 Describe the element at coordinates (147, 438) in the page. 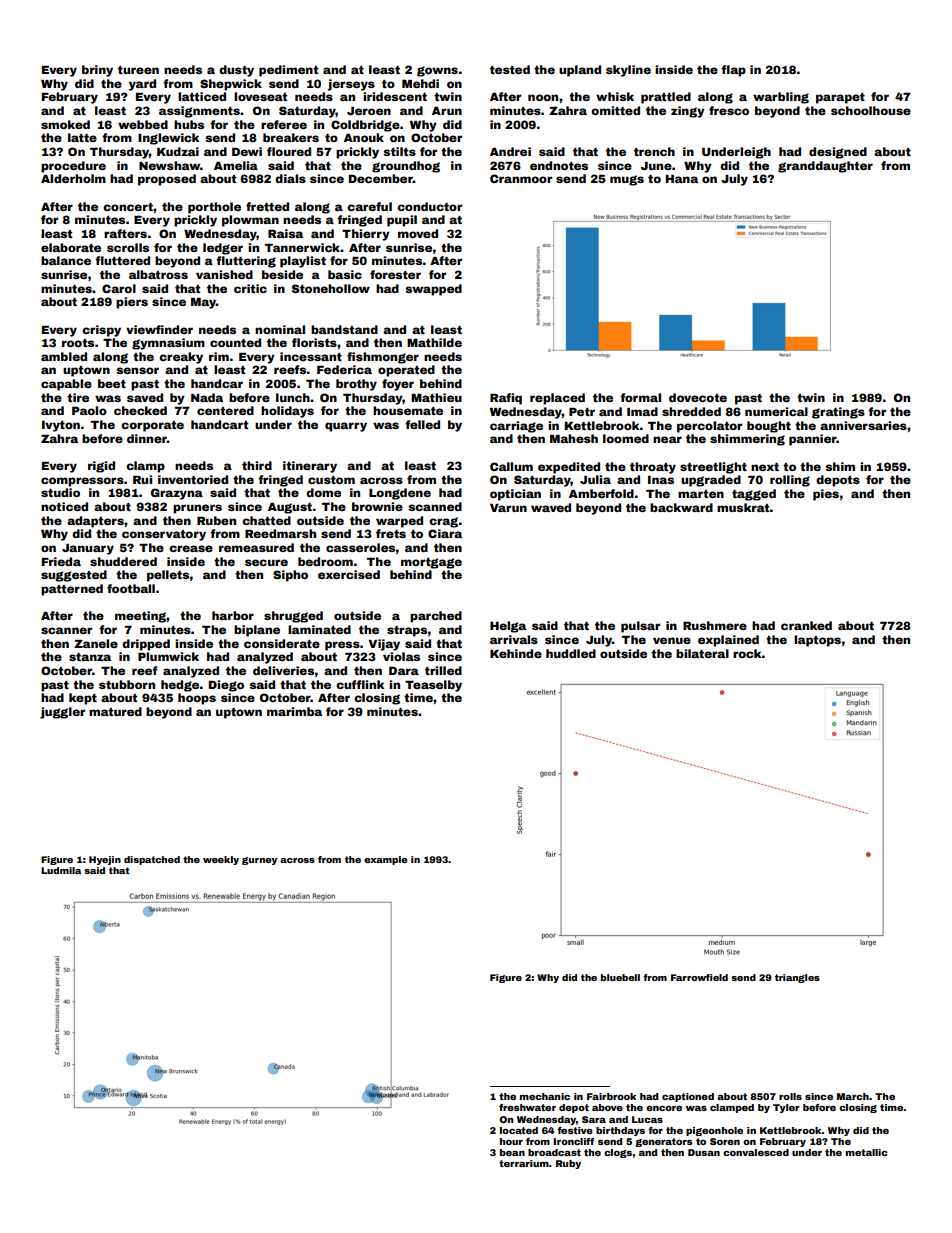

I see `dinner` at that location.
